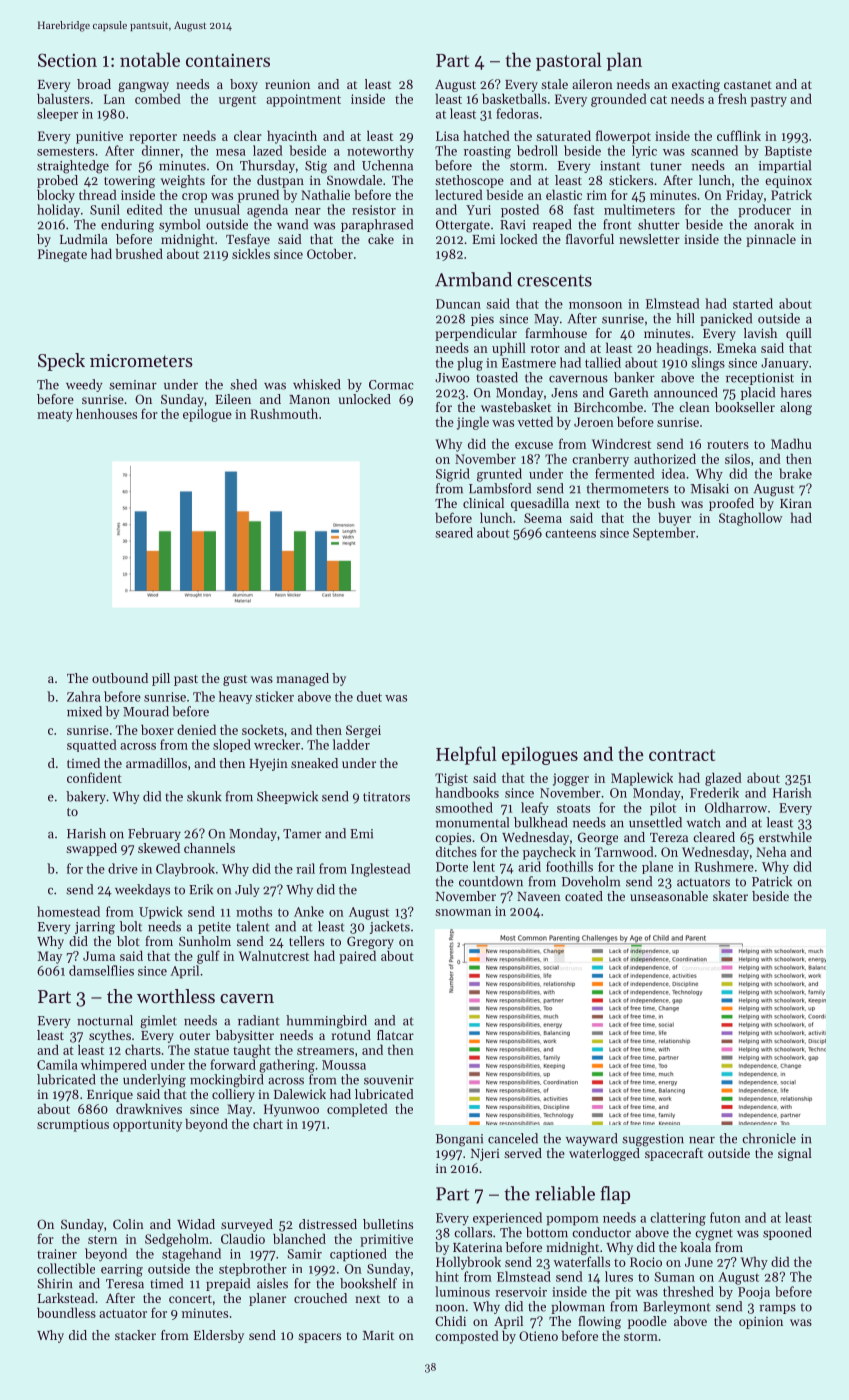  I want to click on managed, so click(302, 679).
